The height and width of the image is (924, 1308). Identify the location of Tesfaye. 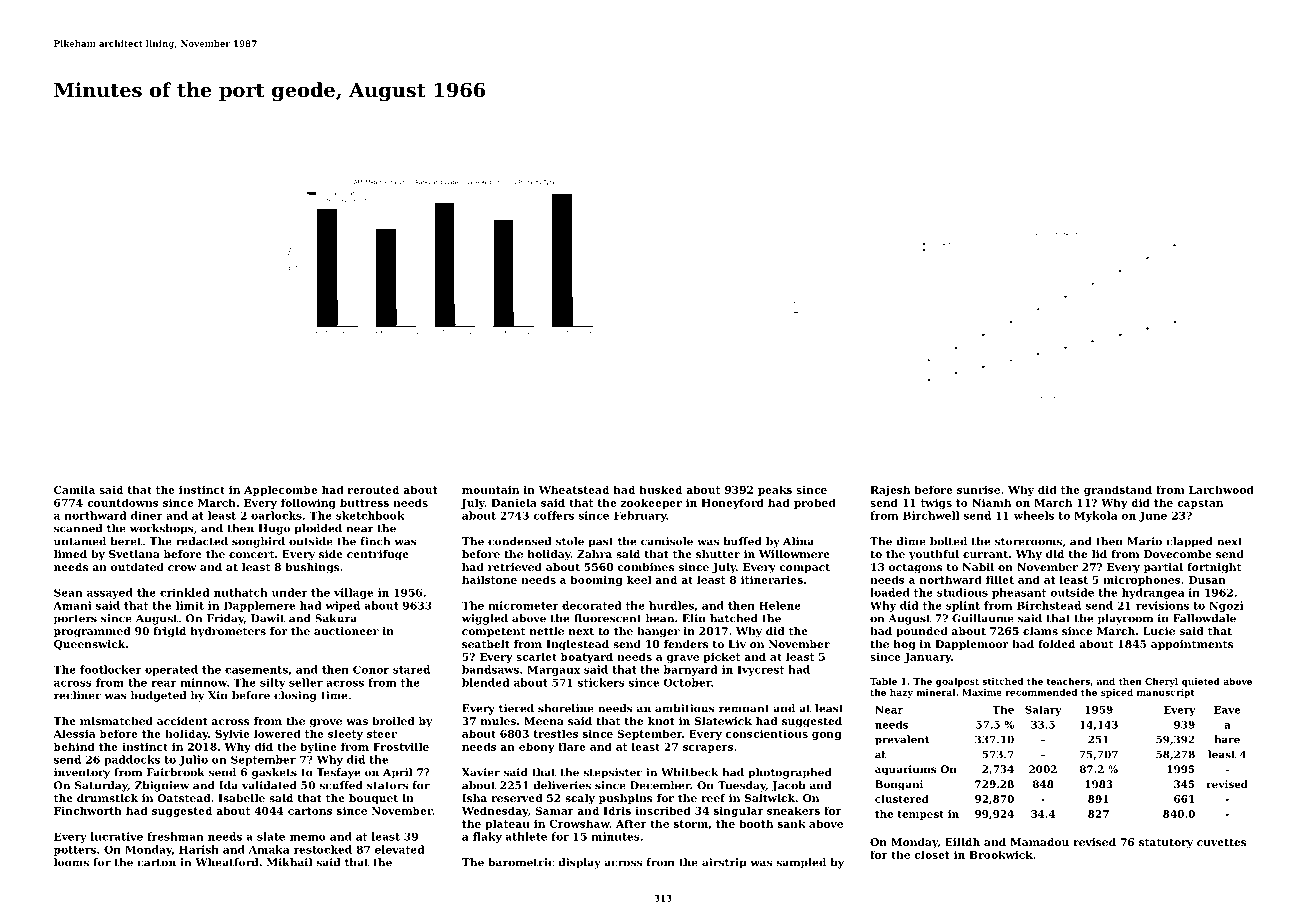
(338, 773).
